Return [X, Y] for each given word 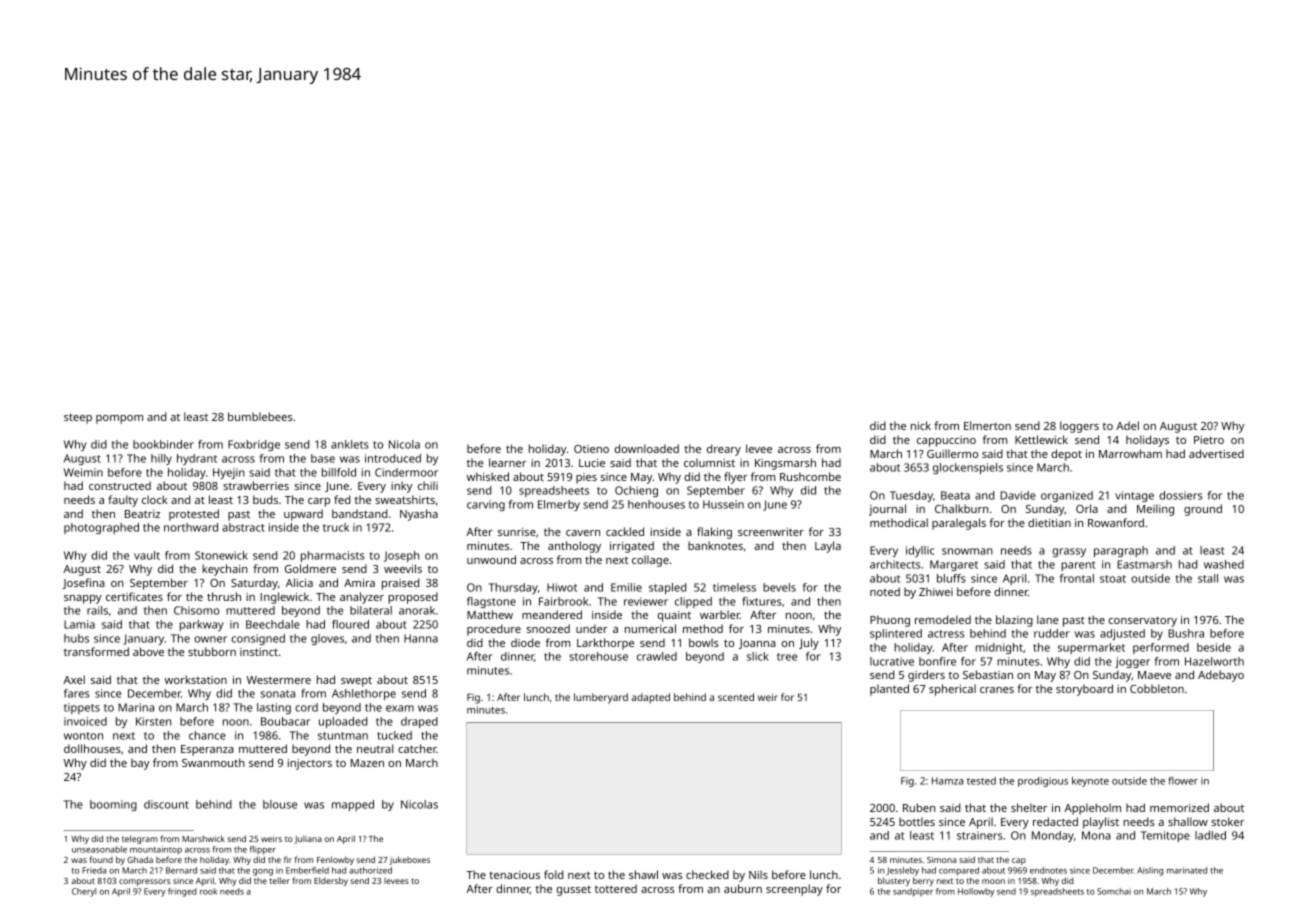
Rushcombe [810, 476]
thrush [224, 596]
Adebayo [1221, 676]
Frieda [94, 870]
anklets [350, 444]
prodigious [1043, 782]
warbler [720, 614]
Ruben [919, 807]
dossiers [1180, 495]
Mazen [367, 763]
